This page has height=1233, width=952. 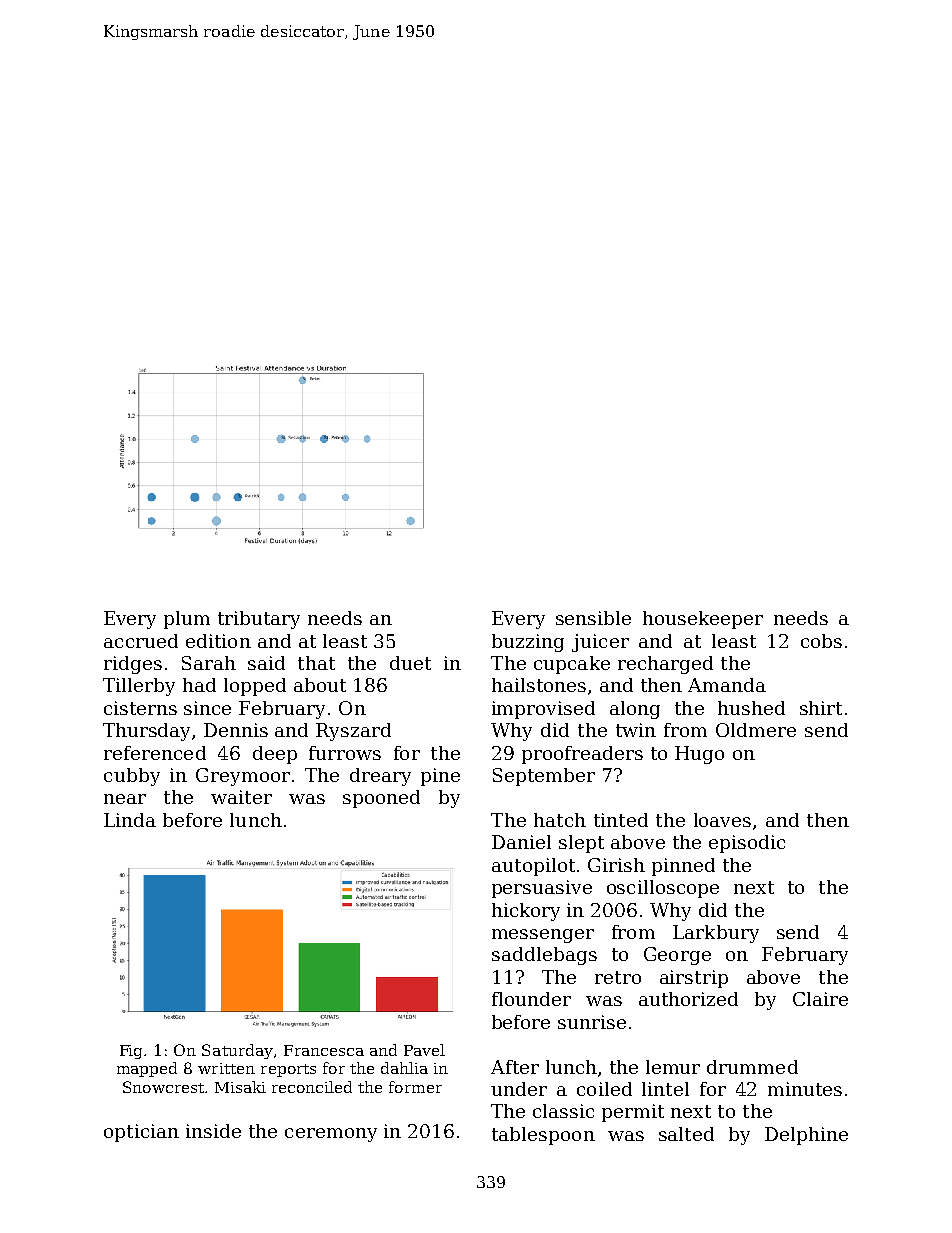 I want to click on Larkbury, so click(x=716, y=934).
